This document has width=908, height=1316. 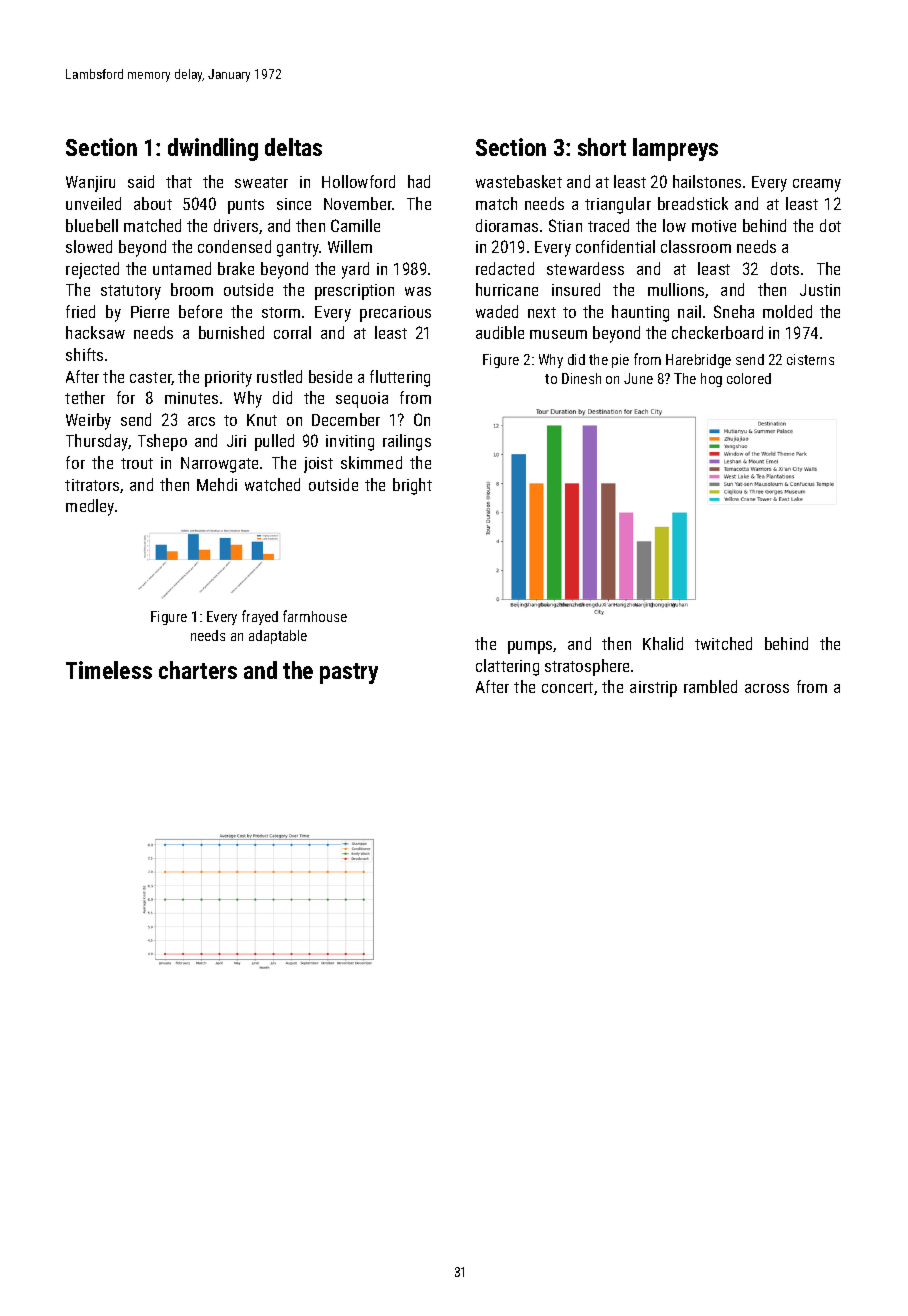 I want to click on medley, so click(x=90, y=507).
